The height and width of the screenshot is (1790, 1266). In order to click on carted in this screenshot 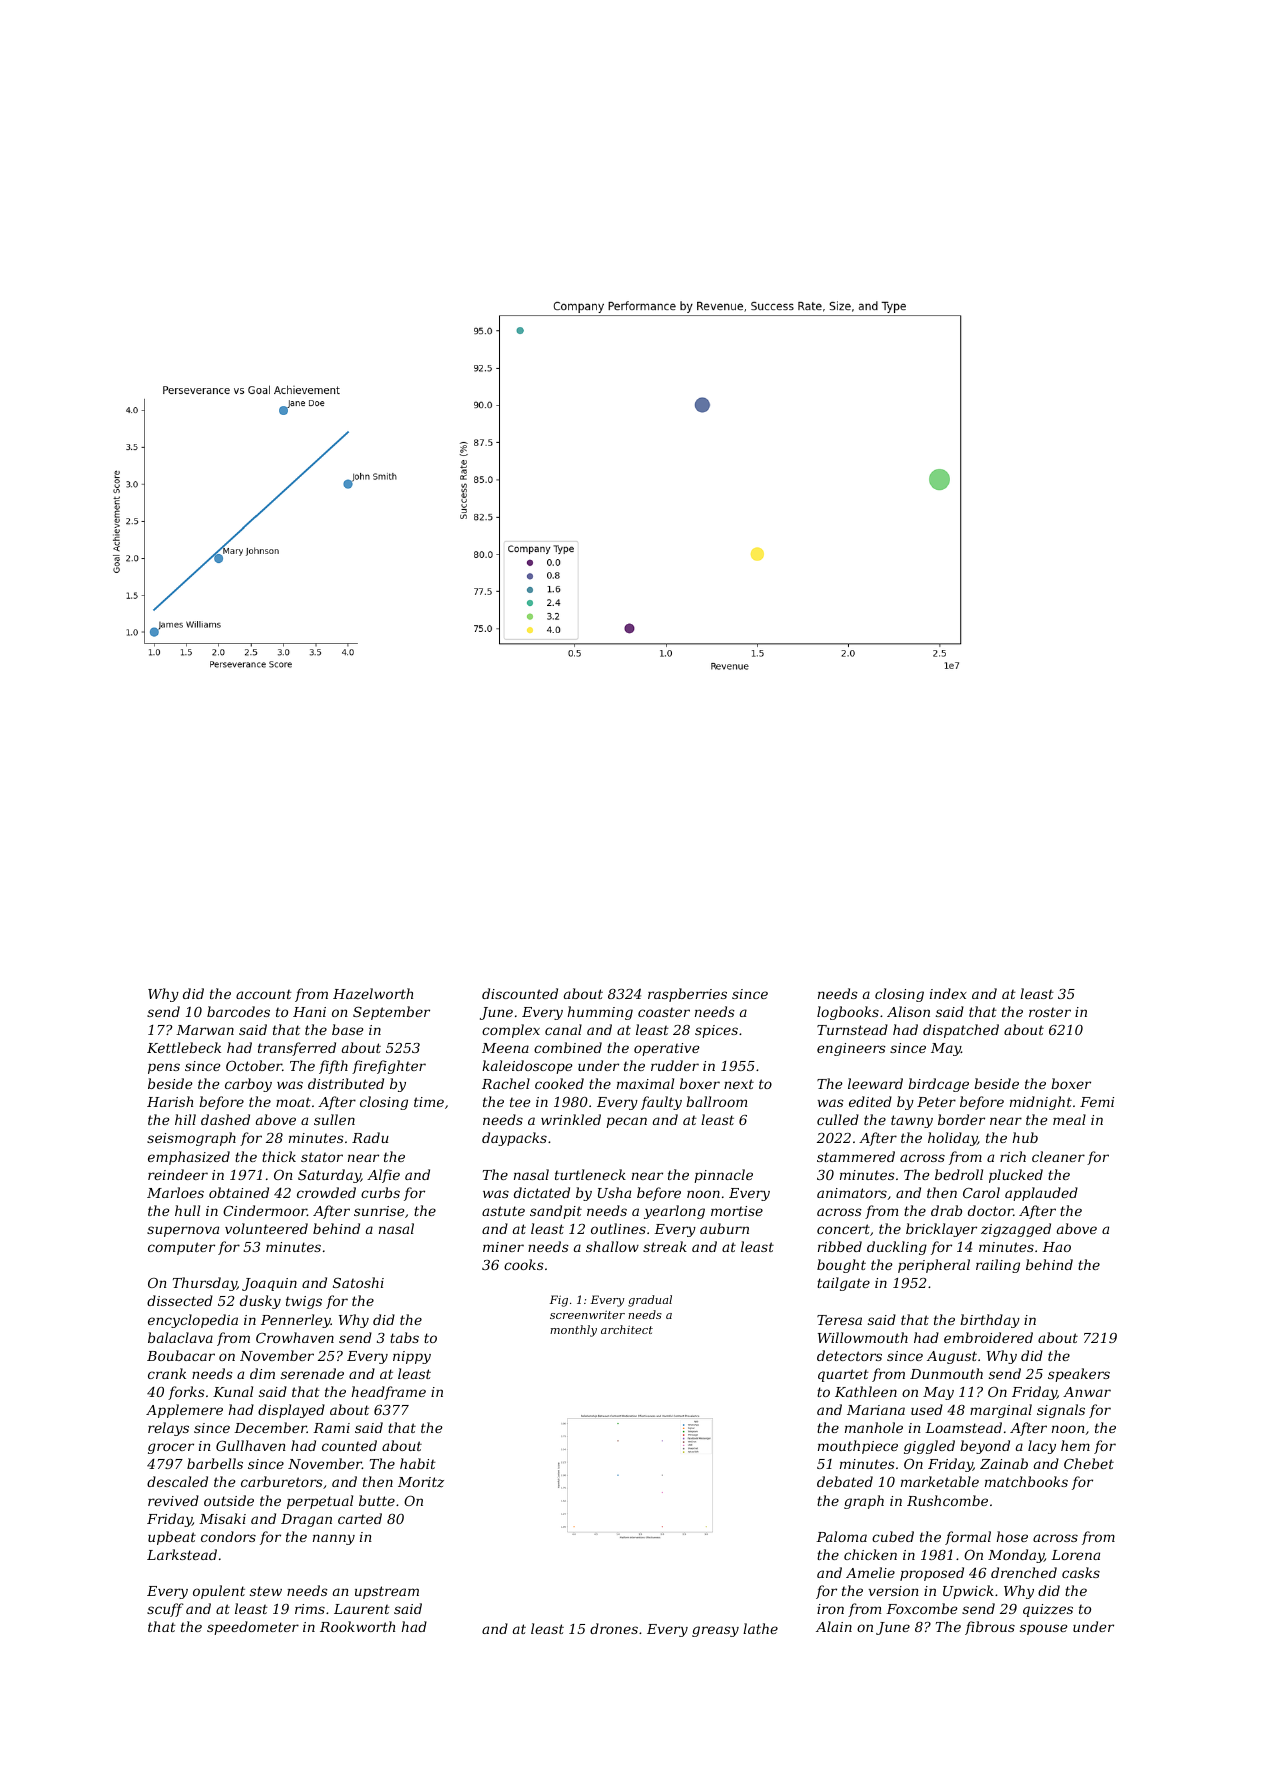, I will do `click(360, 1518)`.
